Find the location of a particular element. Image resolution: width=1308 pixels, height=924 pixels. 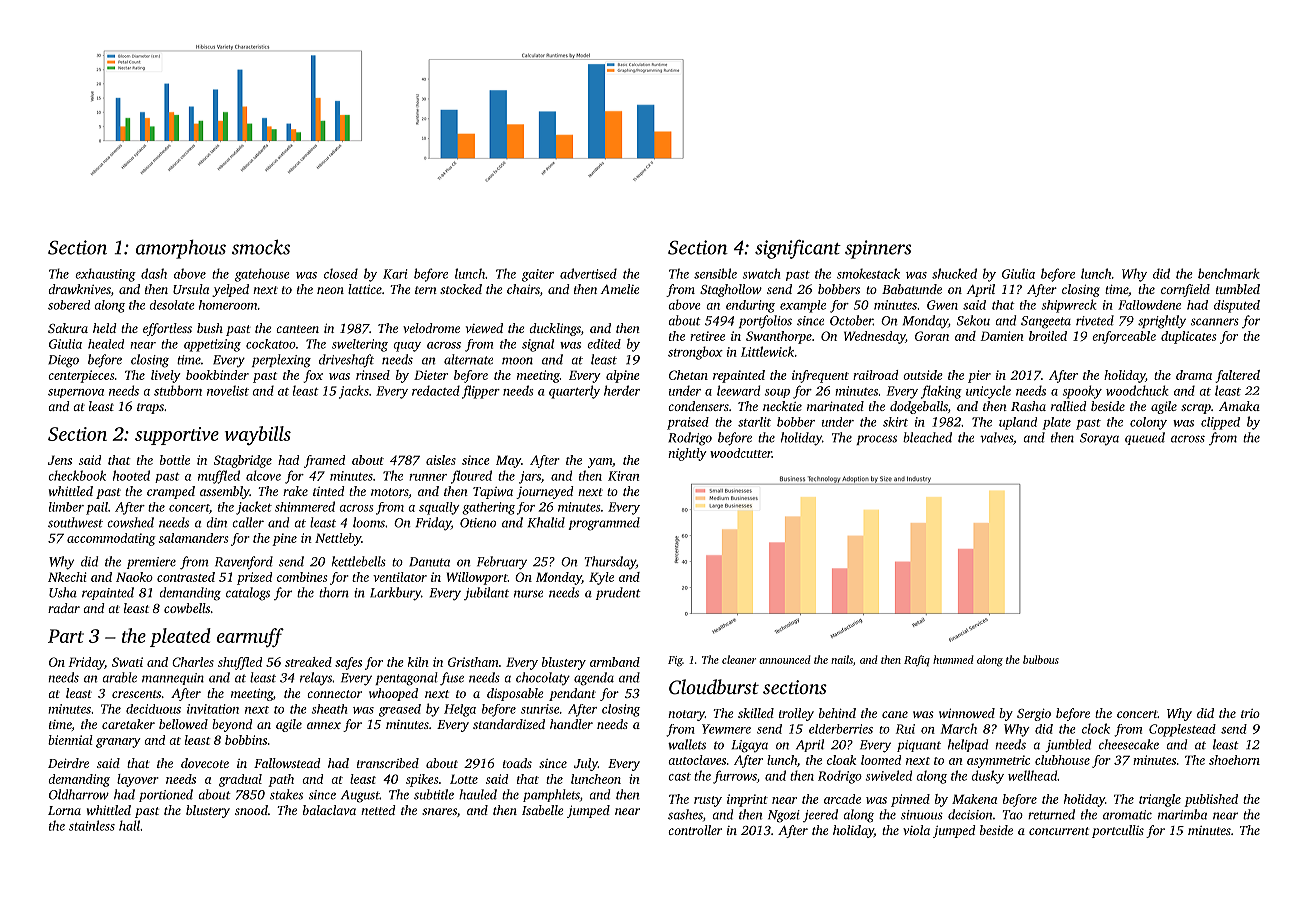

Sergio is located at coordinates (1034, 715).
